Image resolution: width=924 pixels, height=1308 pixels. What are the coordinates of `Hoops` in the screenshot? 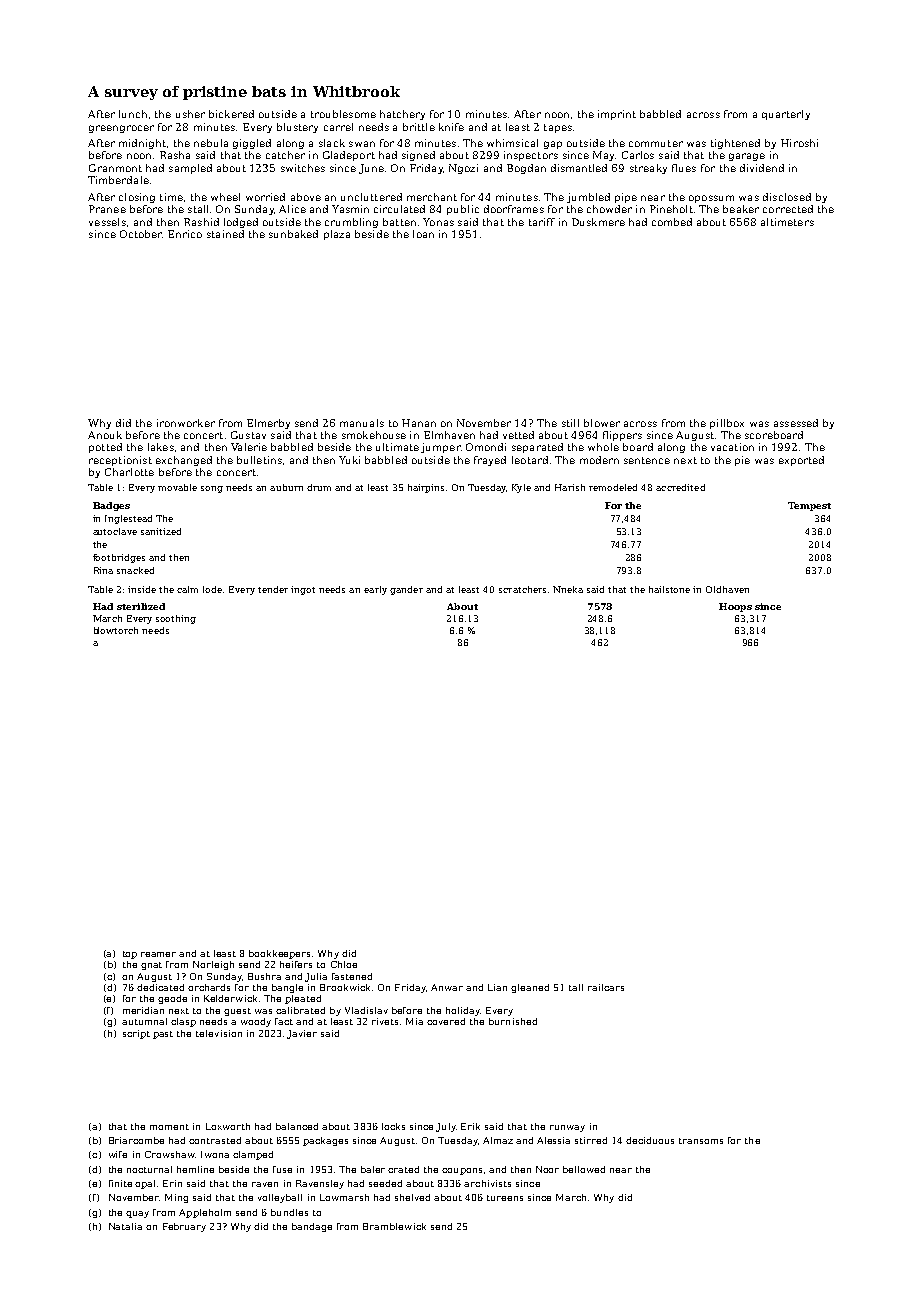 It's located at (735, 607).
